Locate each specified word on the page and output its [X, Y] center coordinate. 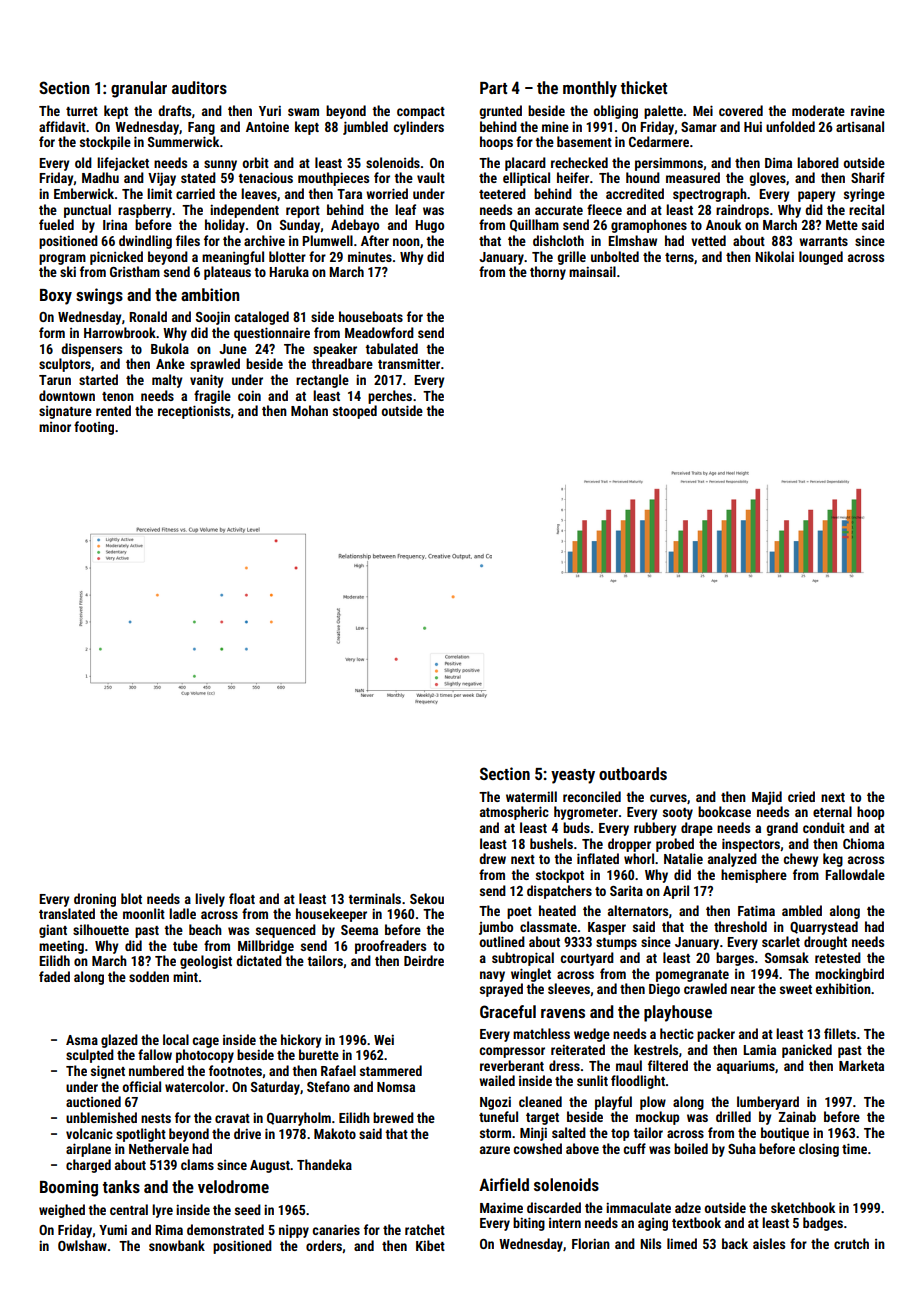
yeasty [573, 776]
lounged [821, 258]
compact [421, 113]
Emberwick [84, 193]
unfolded [790, 126]
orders [324, 1245]
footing [94, 428]
